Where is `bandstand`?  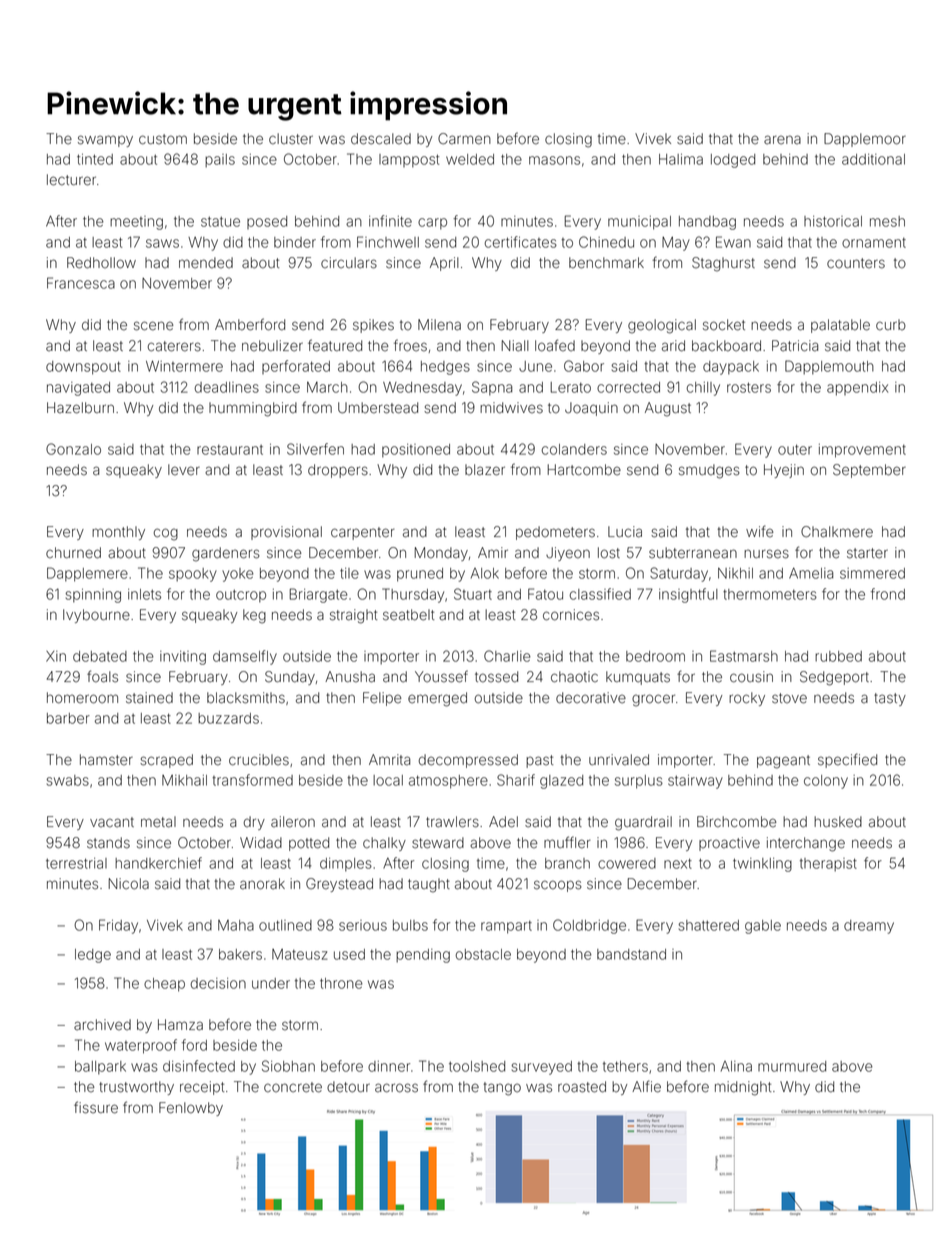 bandstand is located at coordinates (631, 954).
